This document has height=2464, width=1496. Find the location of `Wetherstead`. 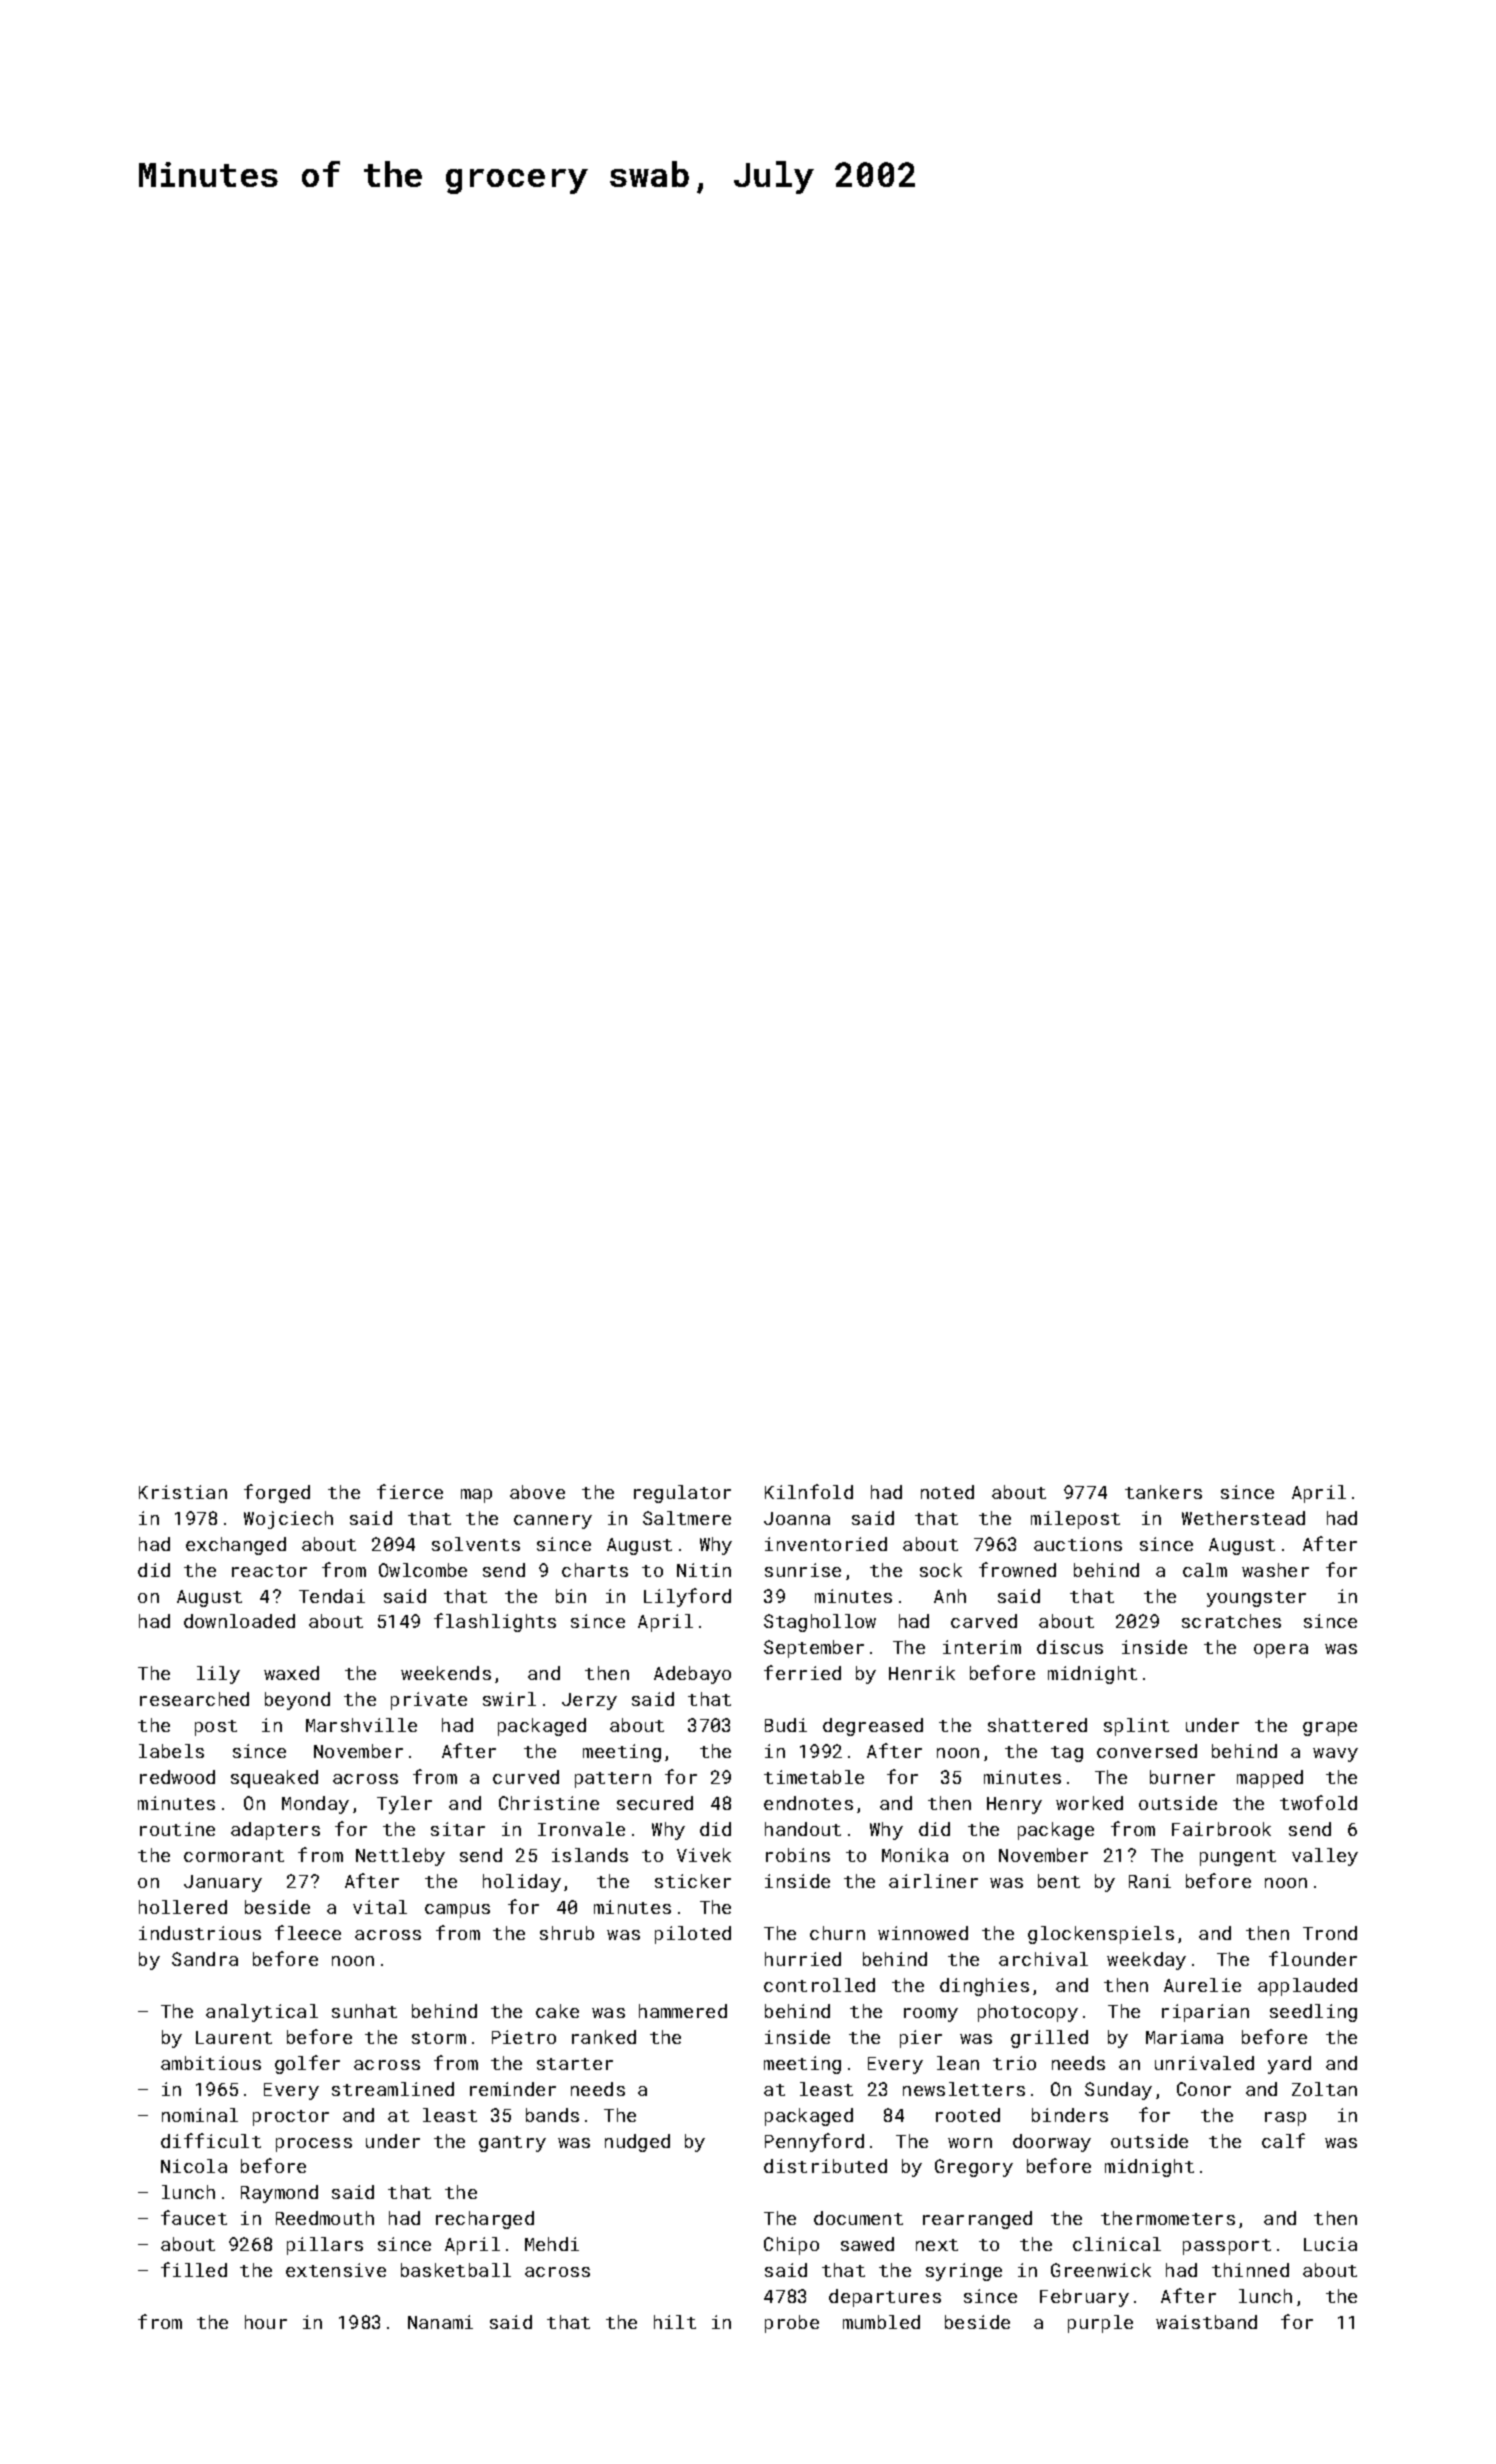

Wetherstead is located at coordinates (1243, 1518).
